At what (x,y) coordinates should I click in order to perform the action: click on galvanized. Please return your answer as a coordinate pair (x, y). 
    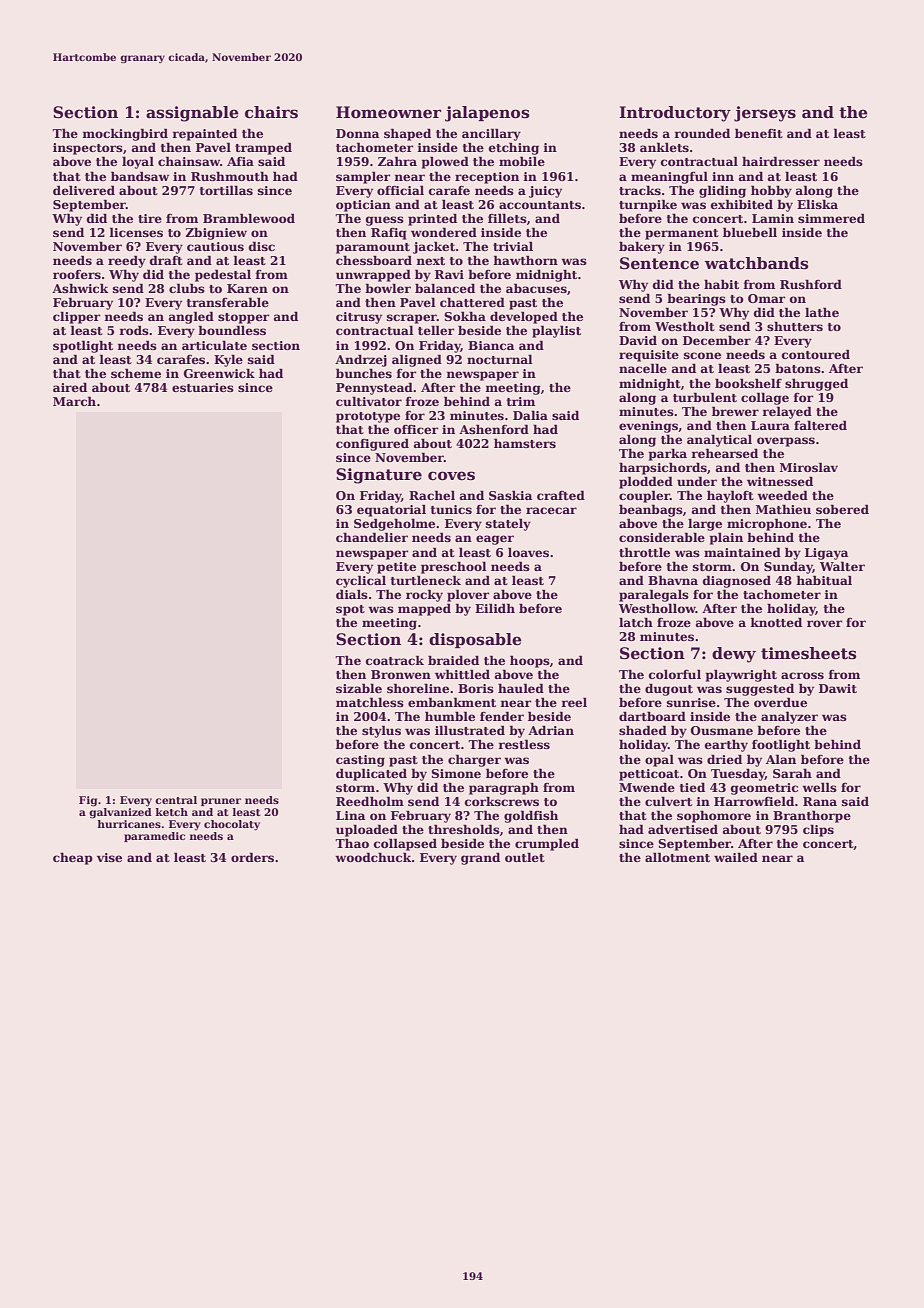
    Looking at the image, I should click on (120, 813).
